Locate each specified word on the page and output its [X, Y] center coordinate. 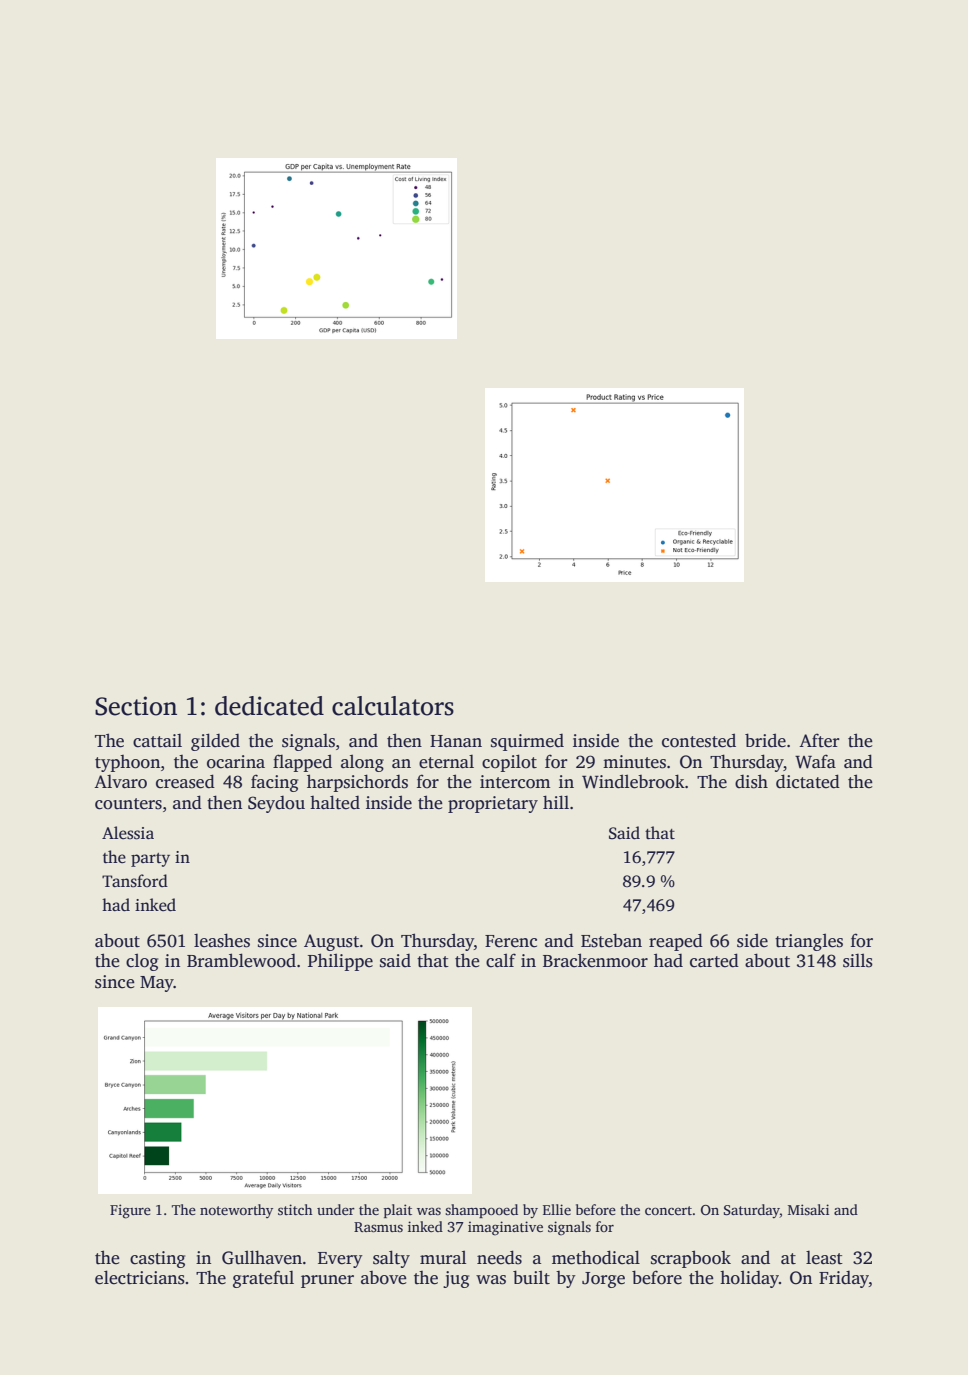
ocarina [236, 762]
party [150, 860]
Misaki [808, 1209]
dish [751, 781]
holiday [749, 1279]
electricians [140, 1277]
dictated [808, 781]
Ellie [557, 1209]
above [384, 1278]
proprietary [493, 804]
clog [142, 962]
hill [556, 802]
